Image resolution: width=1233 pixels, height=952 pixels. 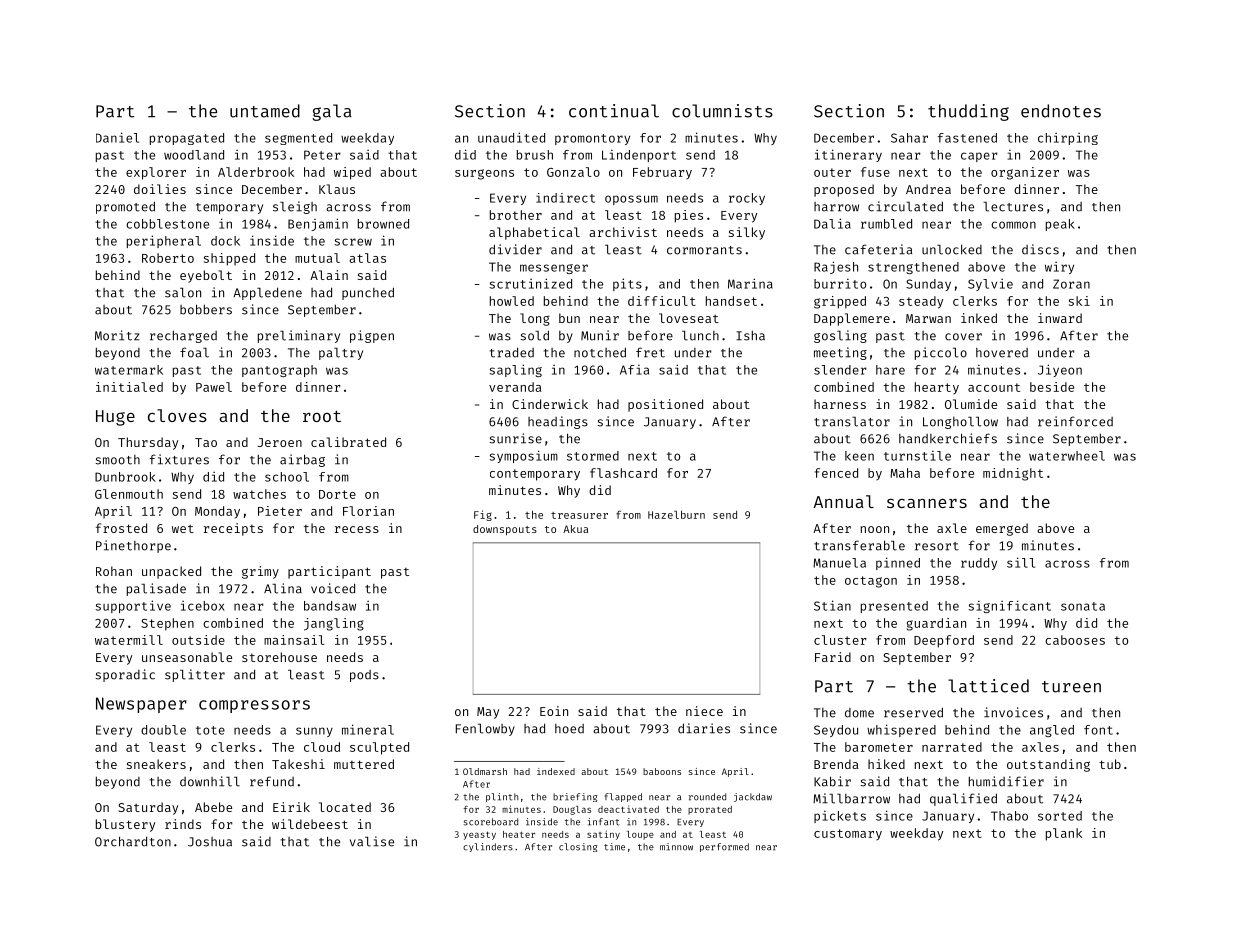 I want to click on Orchardton, so click(x=133, y=841).
